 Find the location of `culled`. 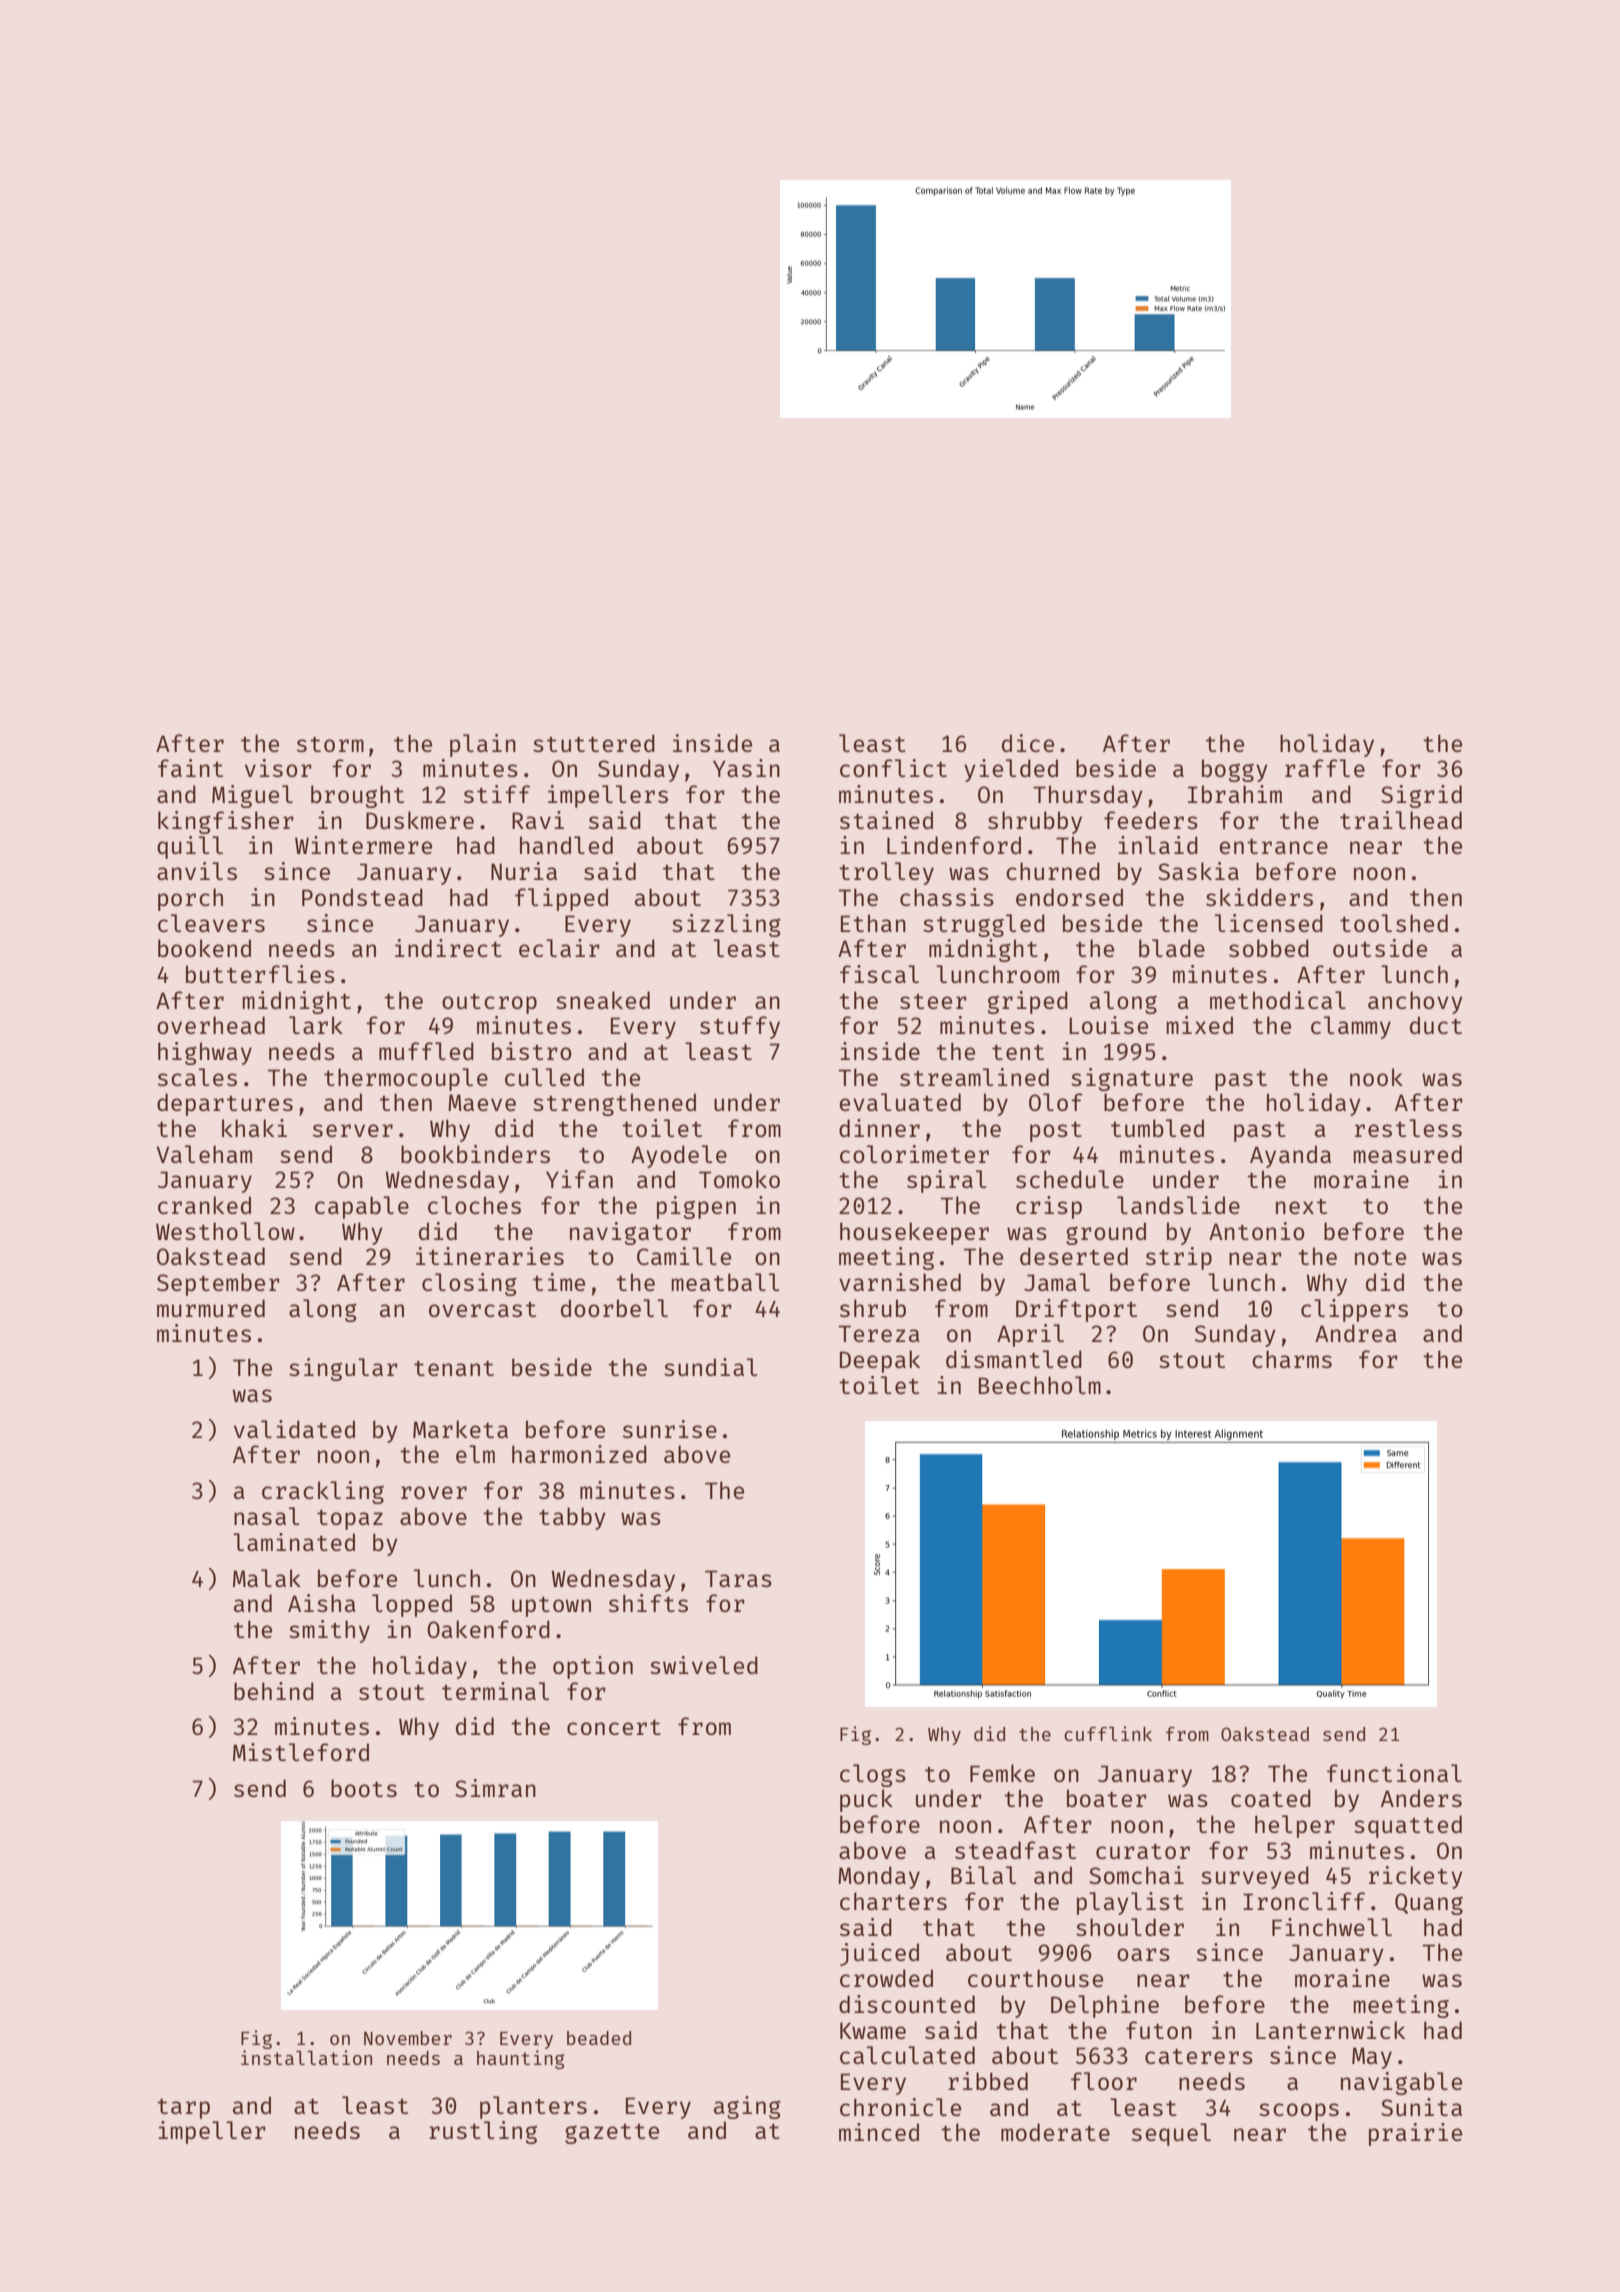

culled is located at coordinates (544, 1077).
